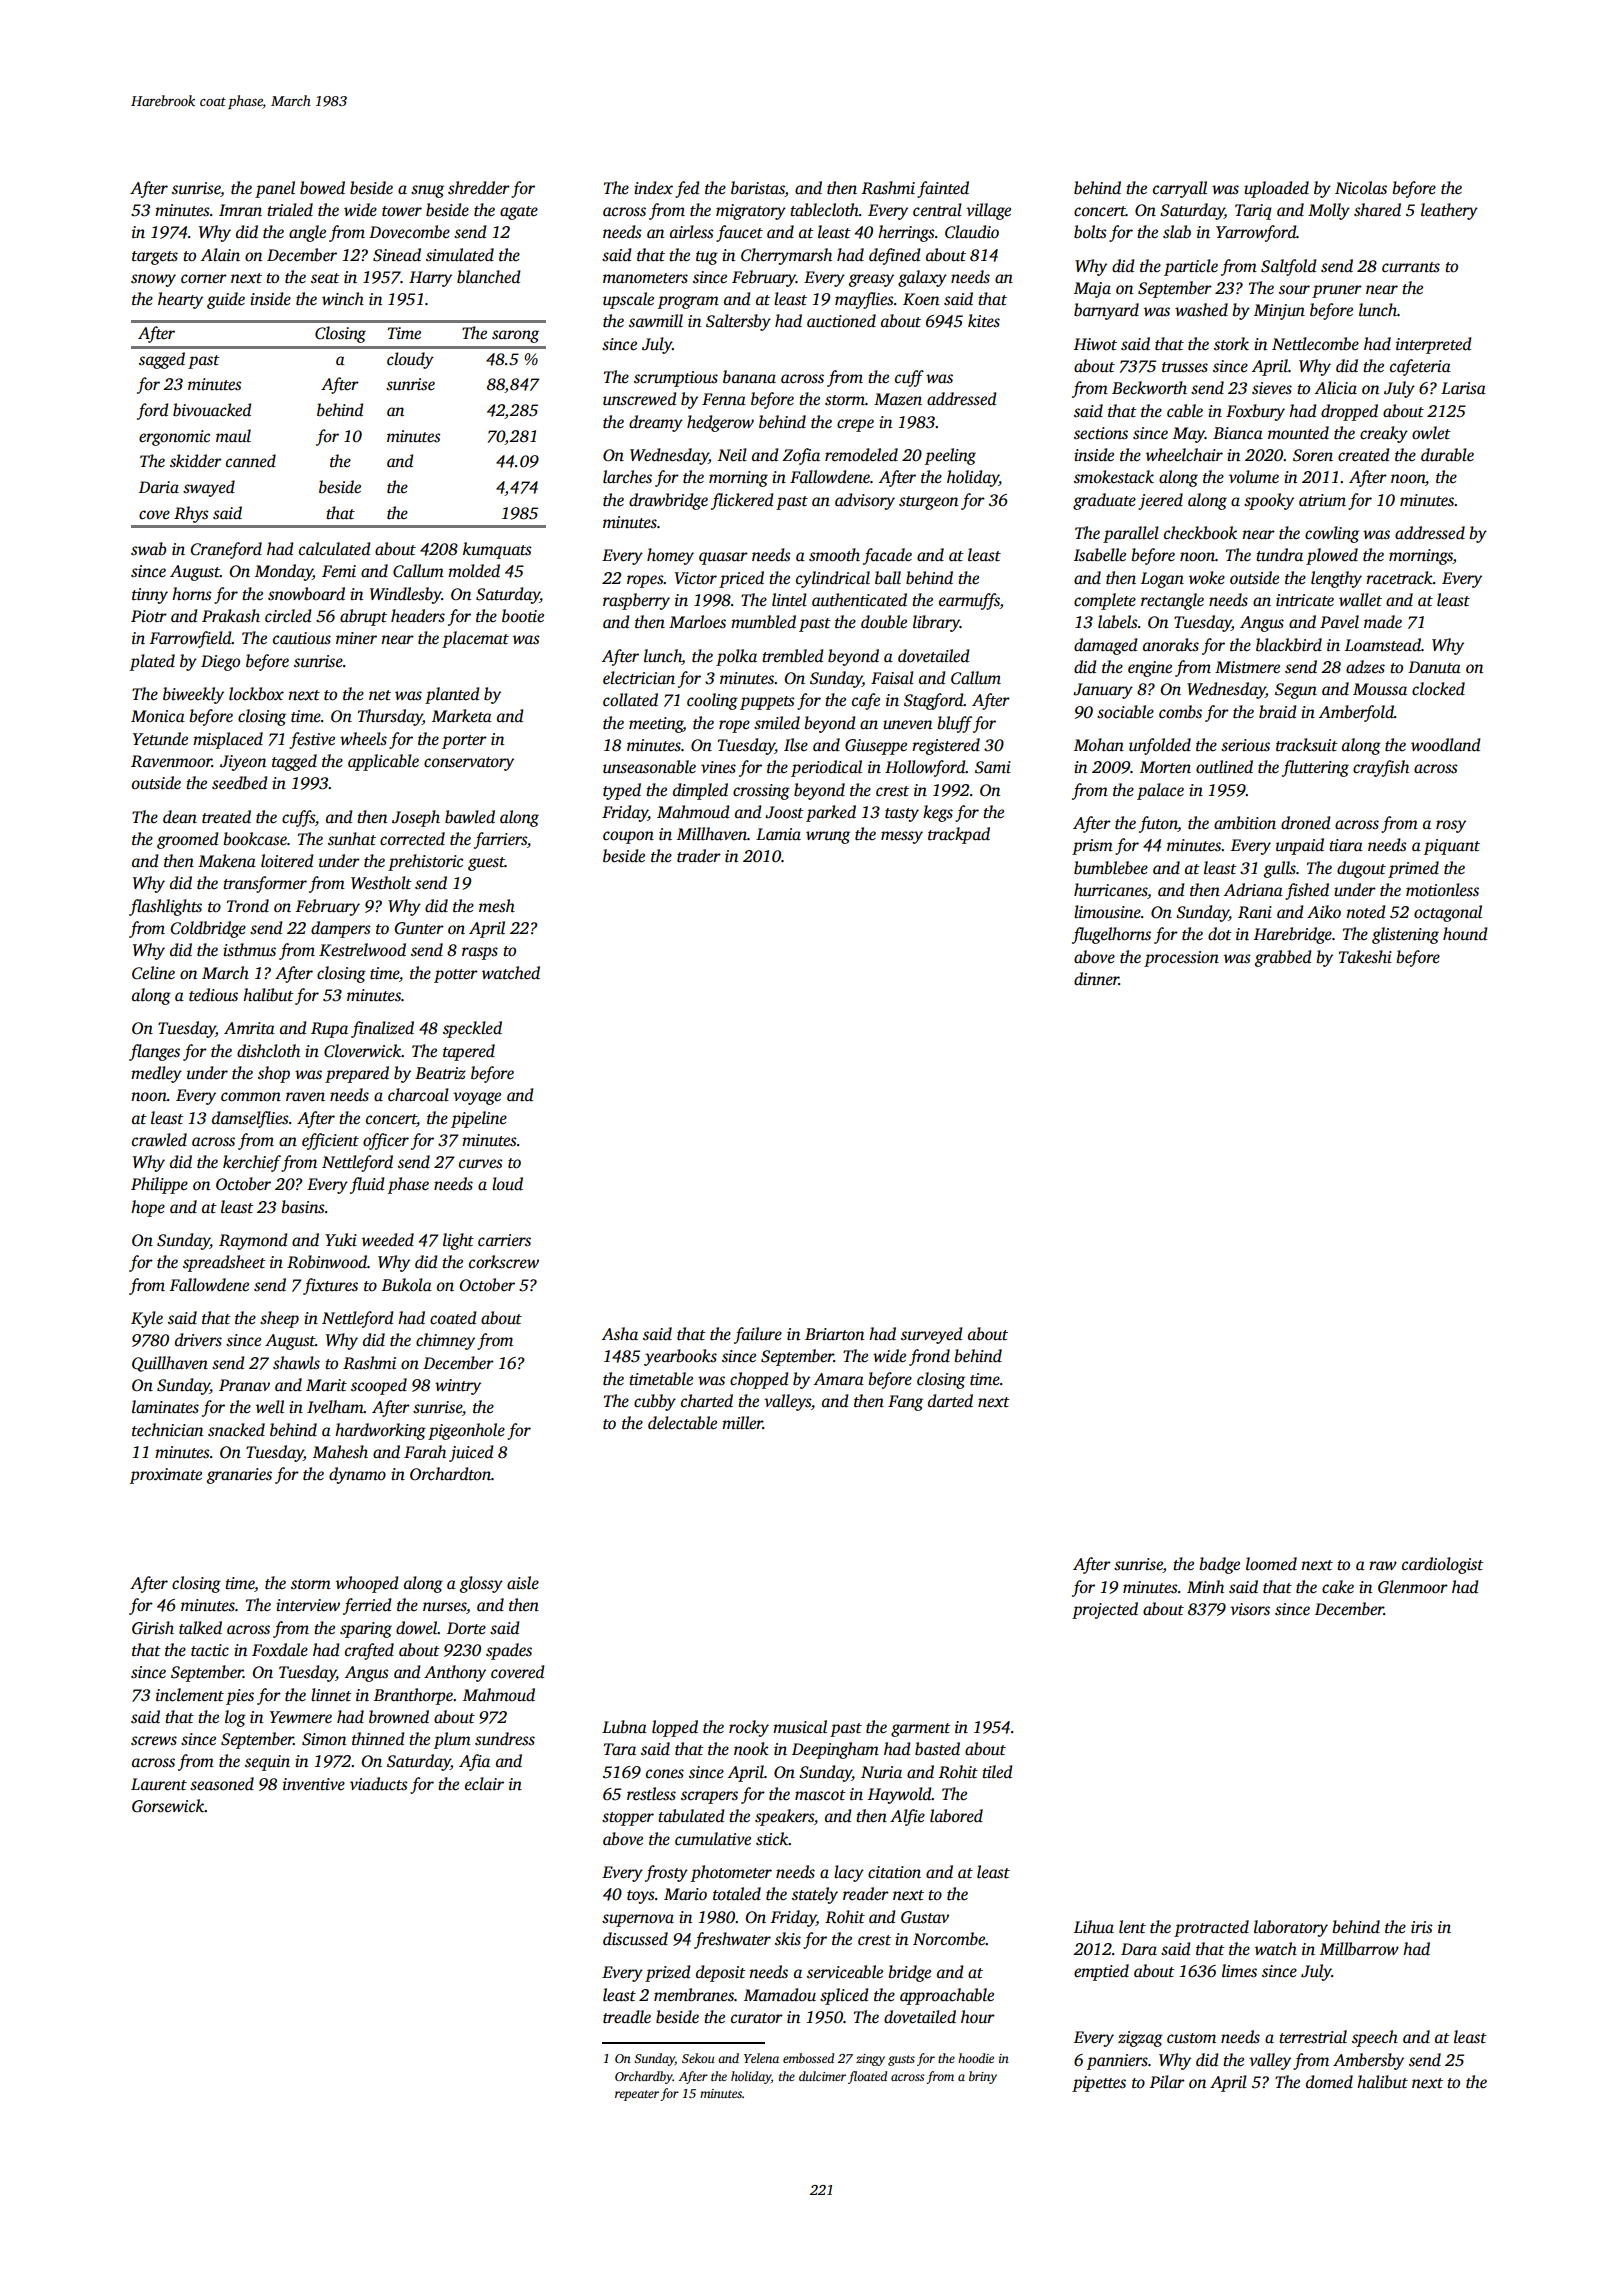  What do you see at coordinates (322, 187) in the page?
I see `bowed` at bounding box center [322, 187].
